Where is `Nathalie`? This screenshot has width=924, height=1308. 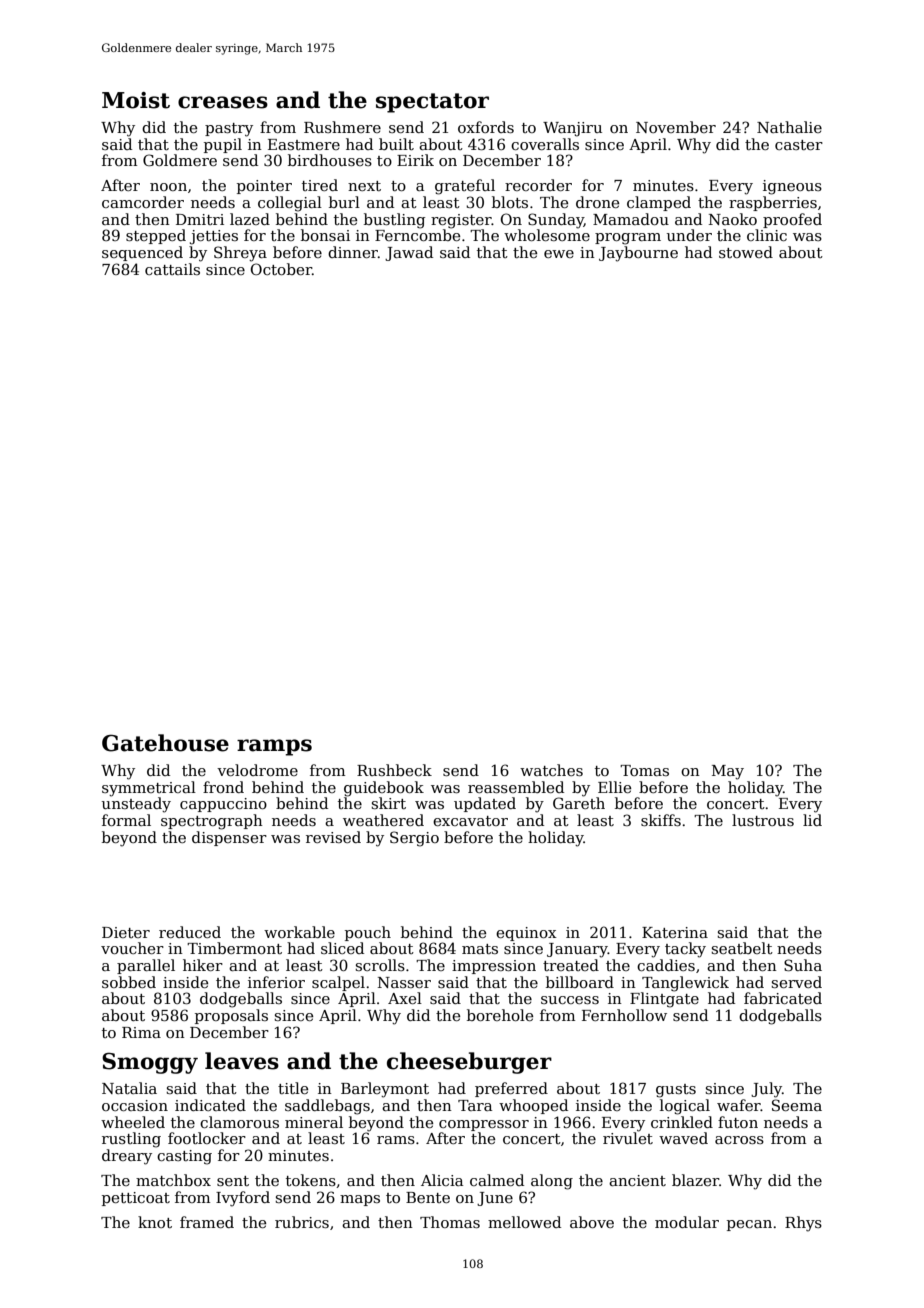 Nathalie is located at coordinates (789, 127).
